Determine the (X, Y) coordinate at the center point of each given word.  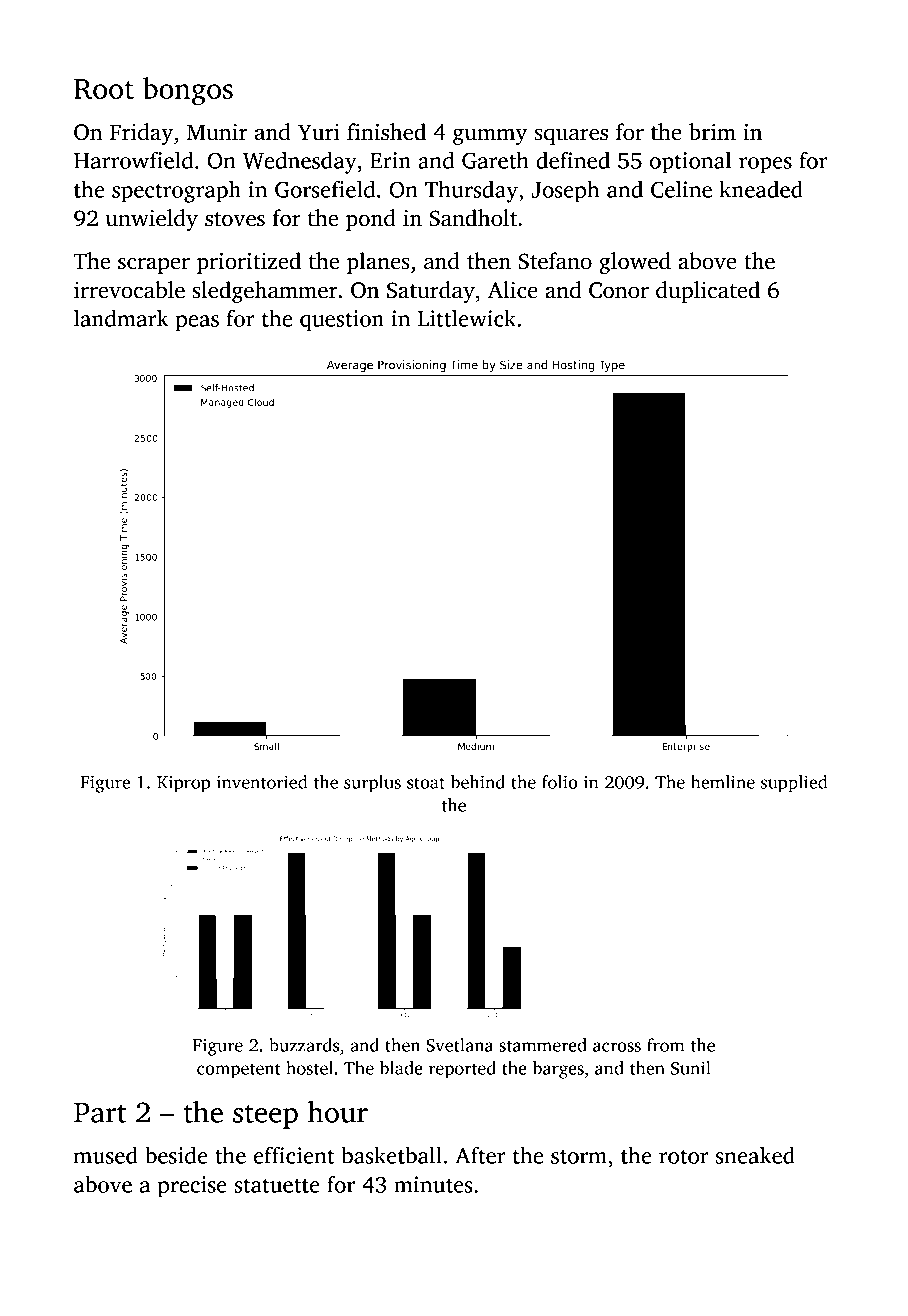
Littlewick (467, 318)
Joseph (565, 191)
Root (104, 89)
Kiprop (183, 784)
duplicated (708, 292)
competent (239, 1071)
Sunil (691, 1068)
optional (690, 163)
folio (560, 782)
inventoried (262, 782)
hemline (723, 782)
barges (558, 1070)
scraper (154, 265)
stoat (426, 783)
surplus (372, 784)
